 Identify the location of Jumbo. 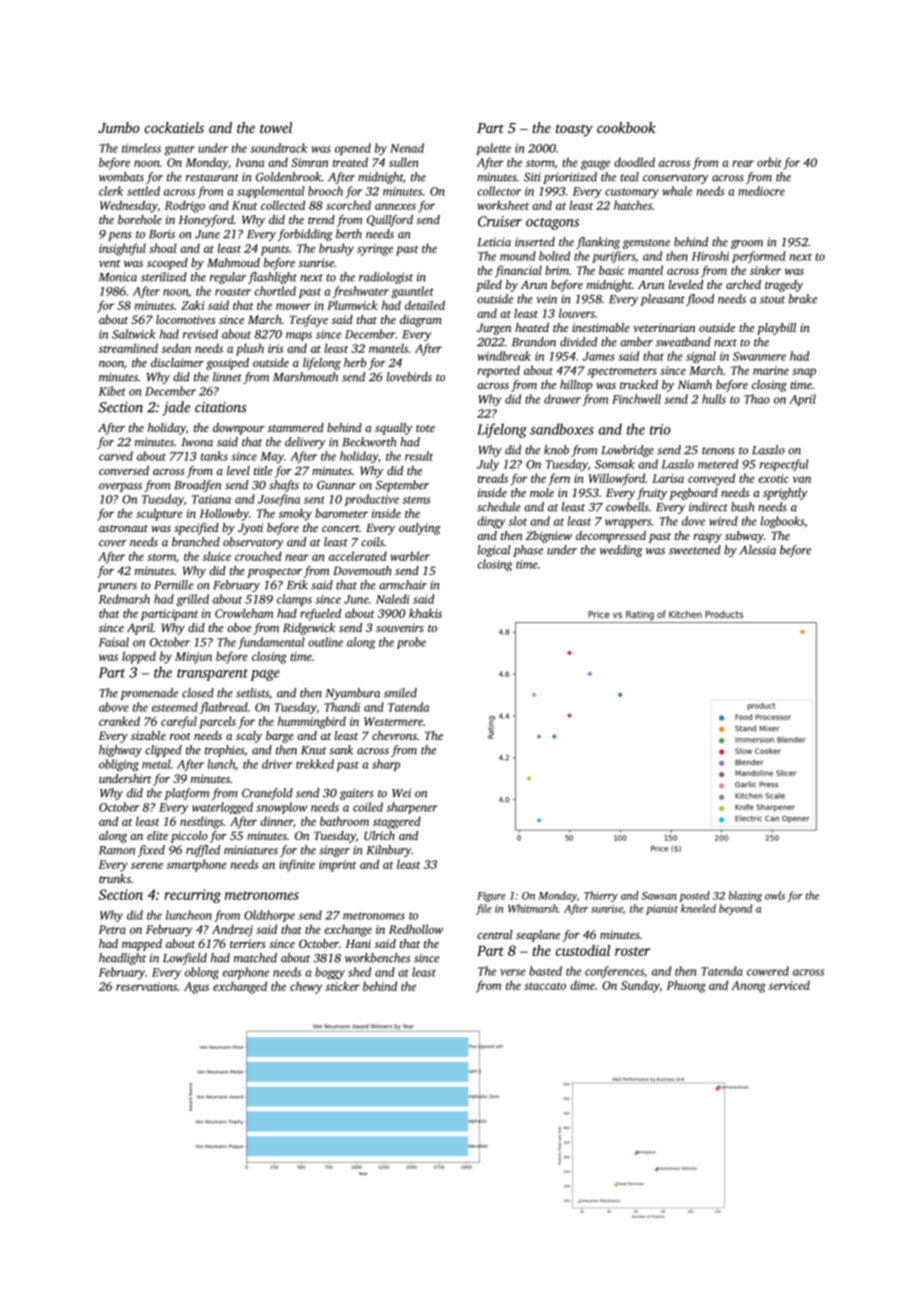
(119, 127).
